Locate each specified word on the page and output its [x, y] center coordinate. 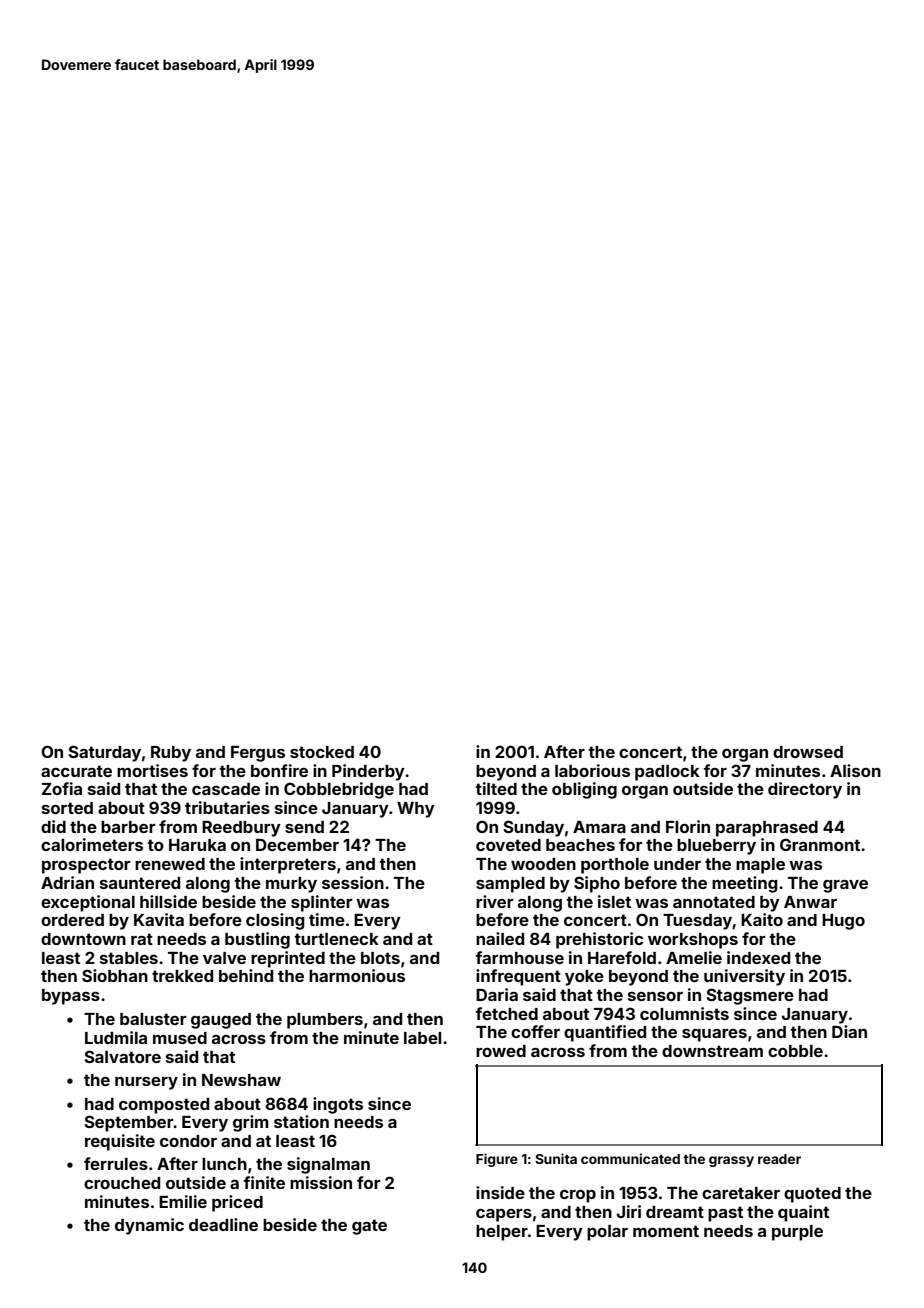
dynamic [149, 1226]
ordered [72, 920]
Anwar [810, 902]
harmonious [357, 975]
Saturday [104, 753]
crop [578, 1196]
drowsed [808, 752]
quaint [803, 1213]
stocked [322, 752]
